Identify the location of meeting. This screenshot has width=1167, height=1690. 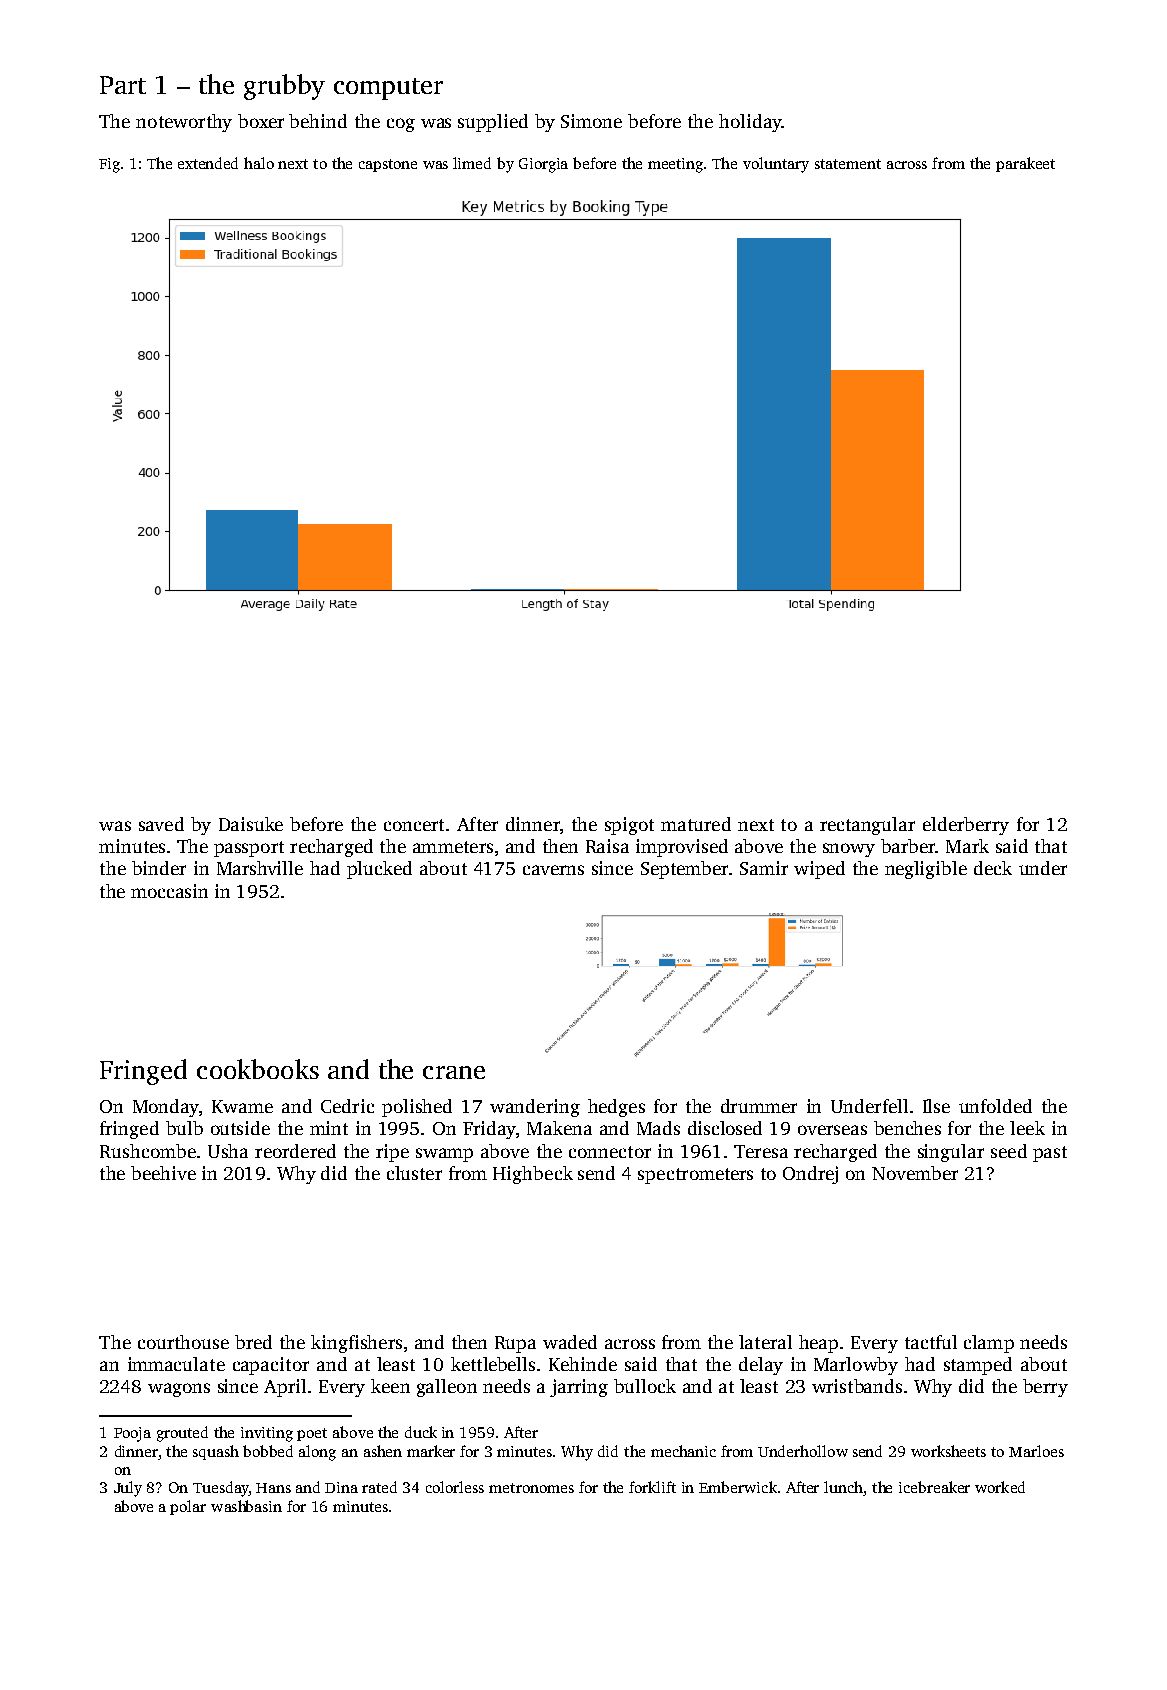
(675, 165).
